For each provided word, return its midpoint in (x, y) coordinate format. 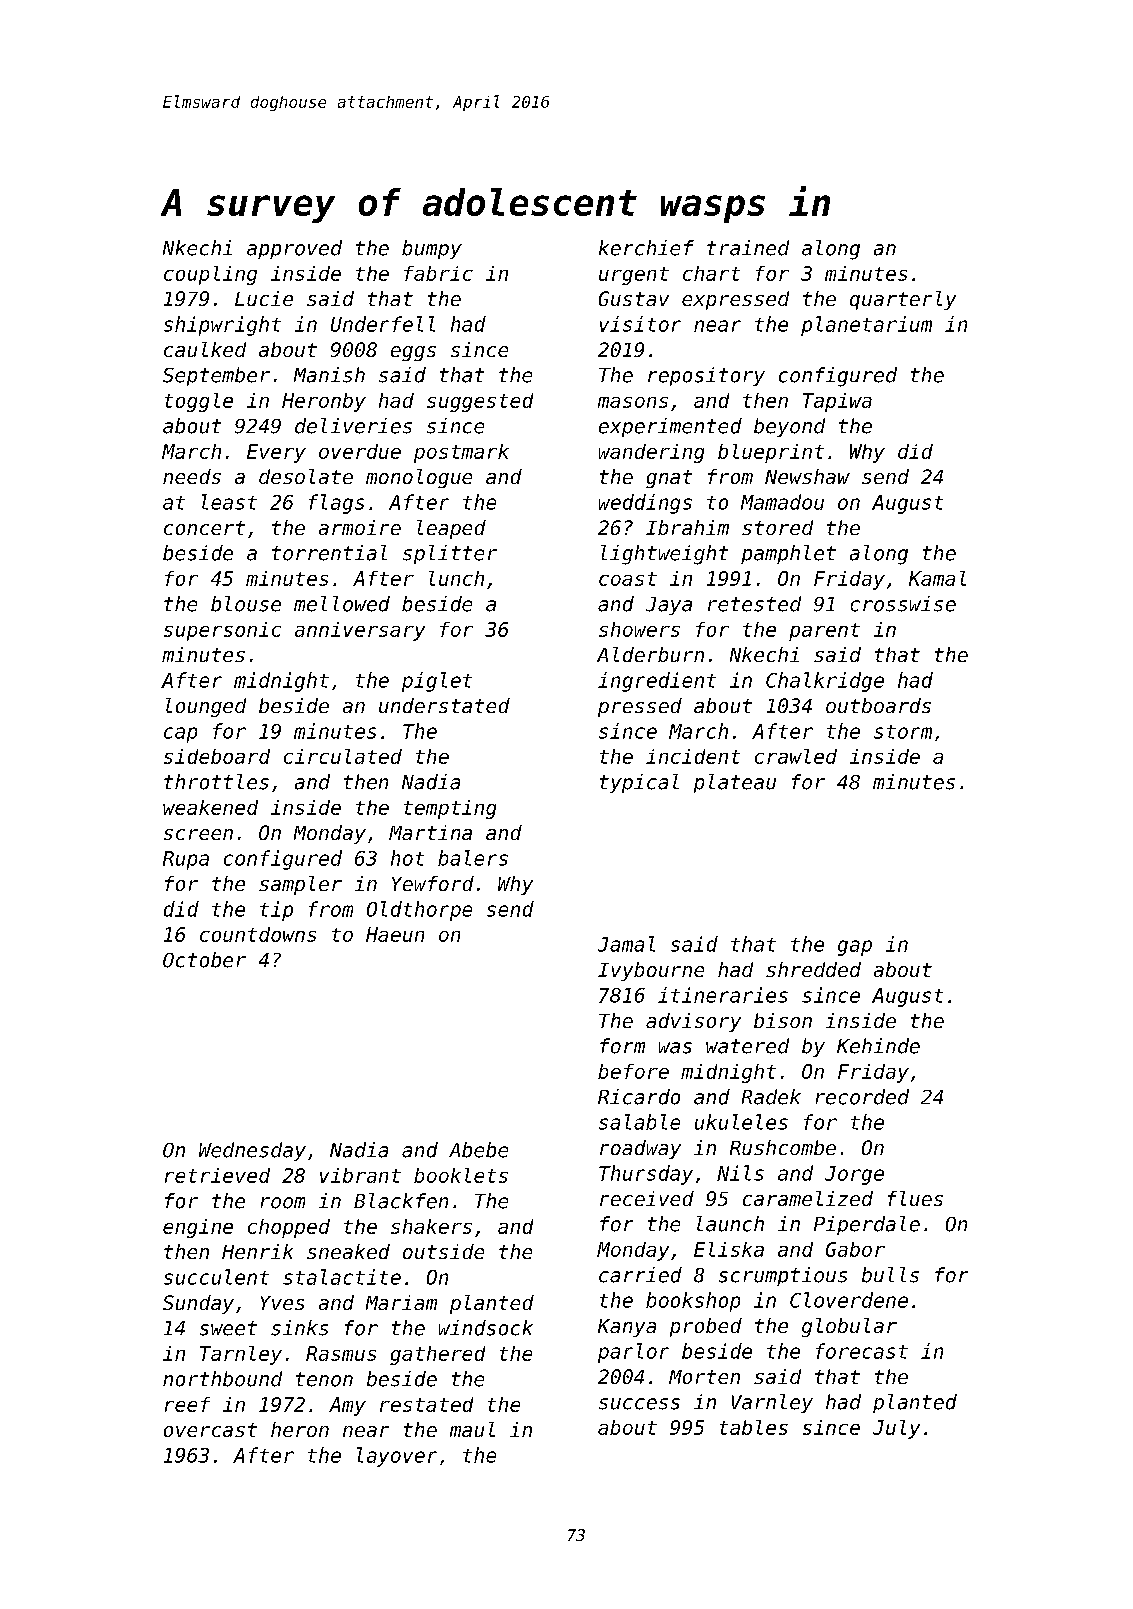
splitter (450, 554)
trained (748, 248)
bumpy (432, 249)
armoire (360, 527)
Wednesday (252, 1151)
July (896, 1429)
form (622, 1046)
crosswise (903, 604)
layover (397, 1457)
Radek (771, 1097)
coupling (210, 275)
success (639, 1404)
